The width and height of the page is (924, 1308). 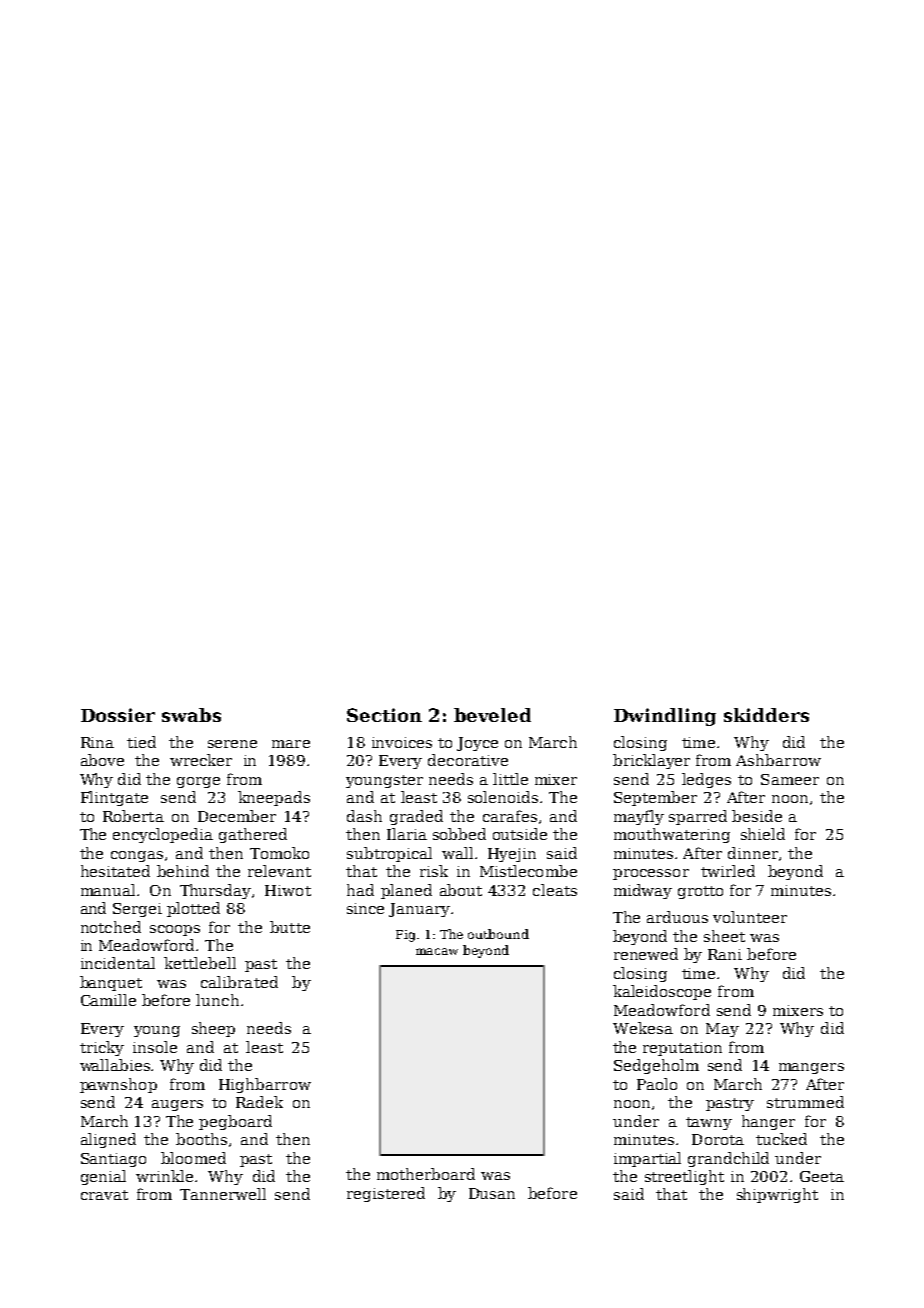 I want to click on Section, so click(x=384, y=715).
